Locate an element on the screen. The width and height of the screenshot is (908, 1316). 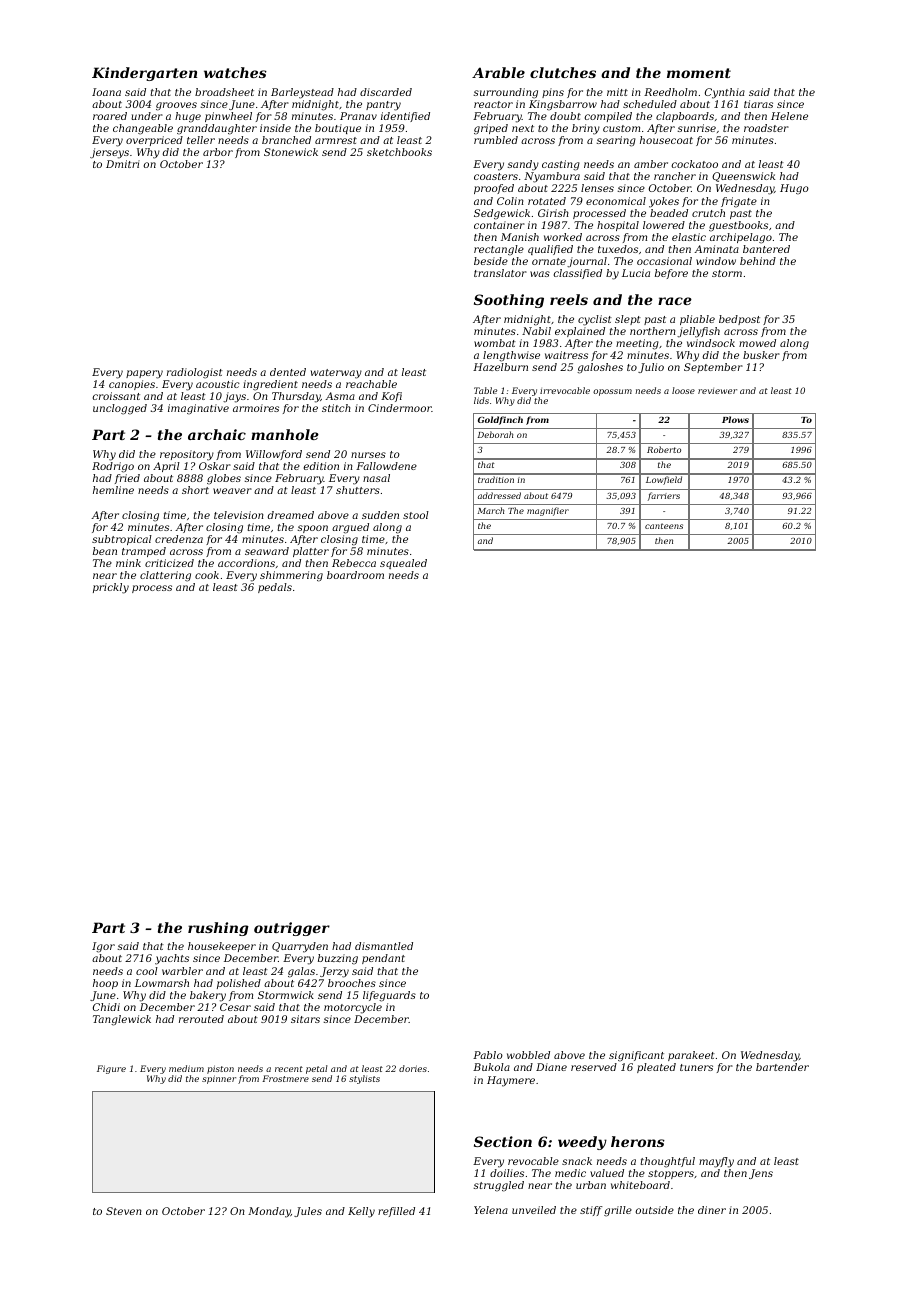
Dmitri is located at coordinates (123, 164).
